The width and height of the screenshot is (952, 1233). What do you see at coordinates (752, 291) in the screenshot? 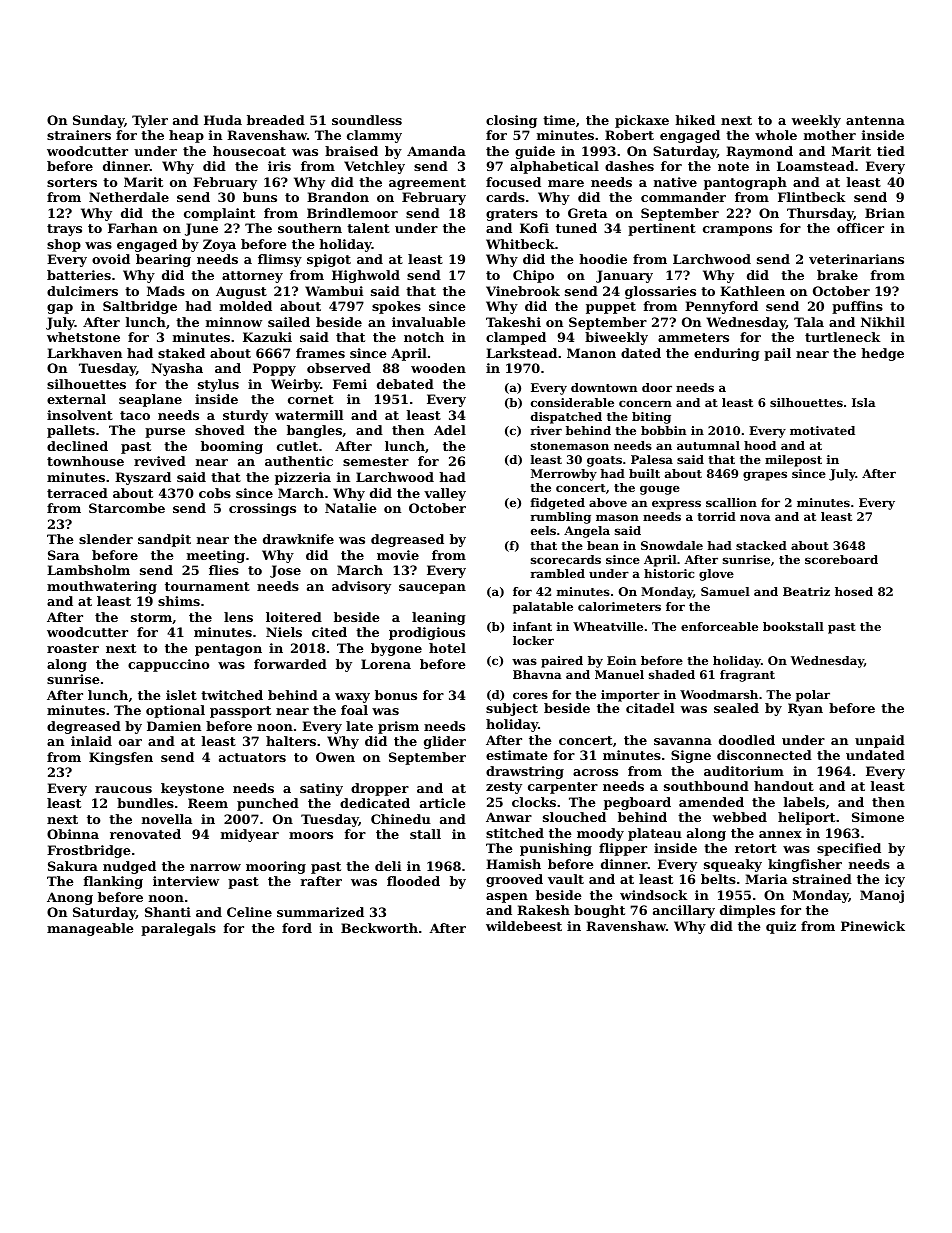
I see `Kathleen` at bounding box center [752, 291].
